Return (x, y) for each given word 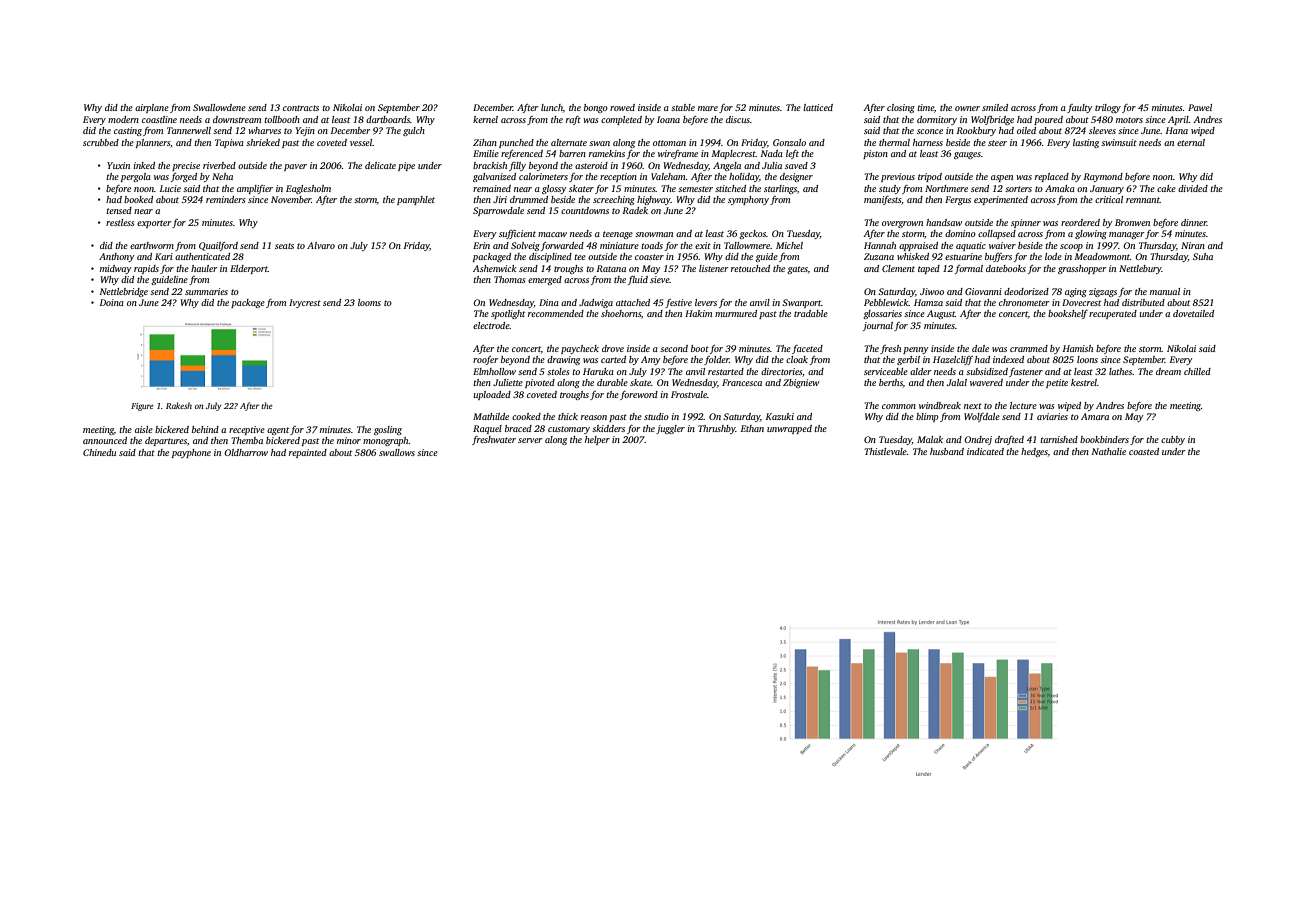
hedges (1034, 452)
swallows (397, 452)
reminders (226, 199)
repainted (308, 453)
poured (1048, 120)
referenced (522, 154)
